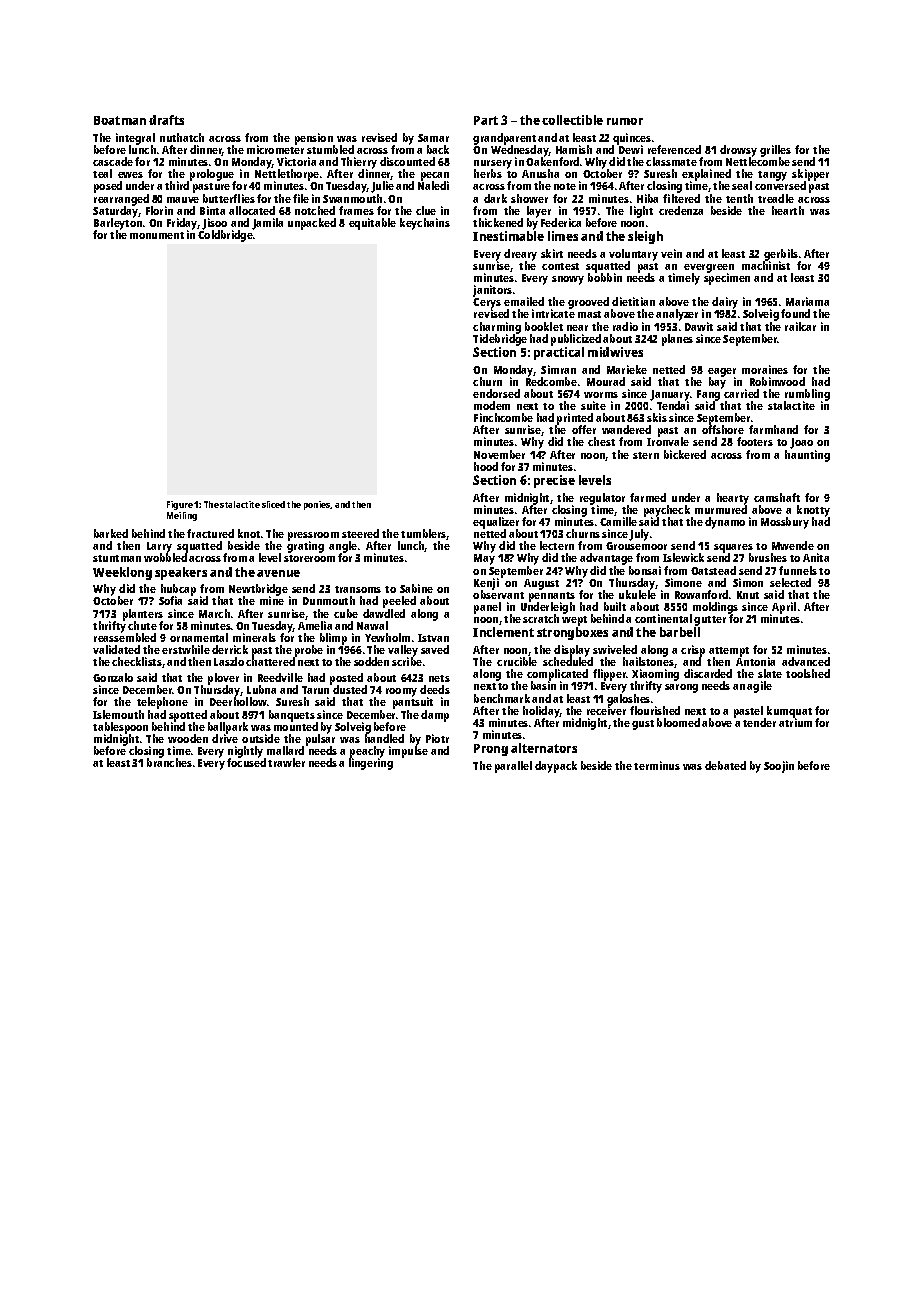 This page has height=1308, width=924. Describe the element at coordinates (727, 279) in the page. I see `specimen` at that location.
